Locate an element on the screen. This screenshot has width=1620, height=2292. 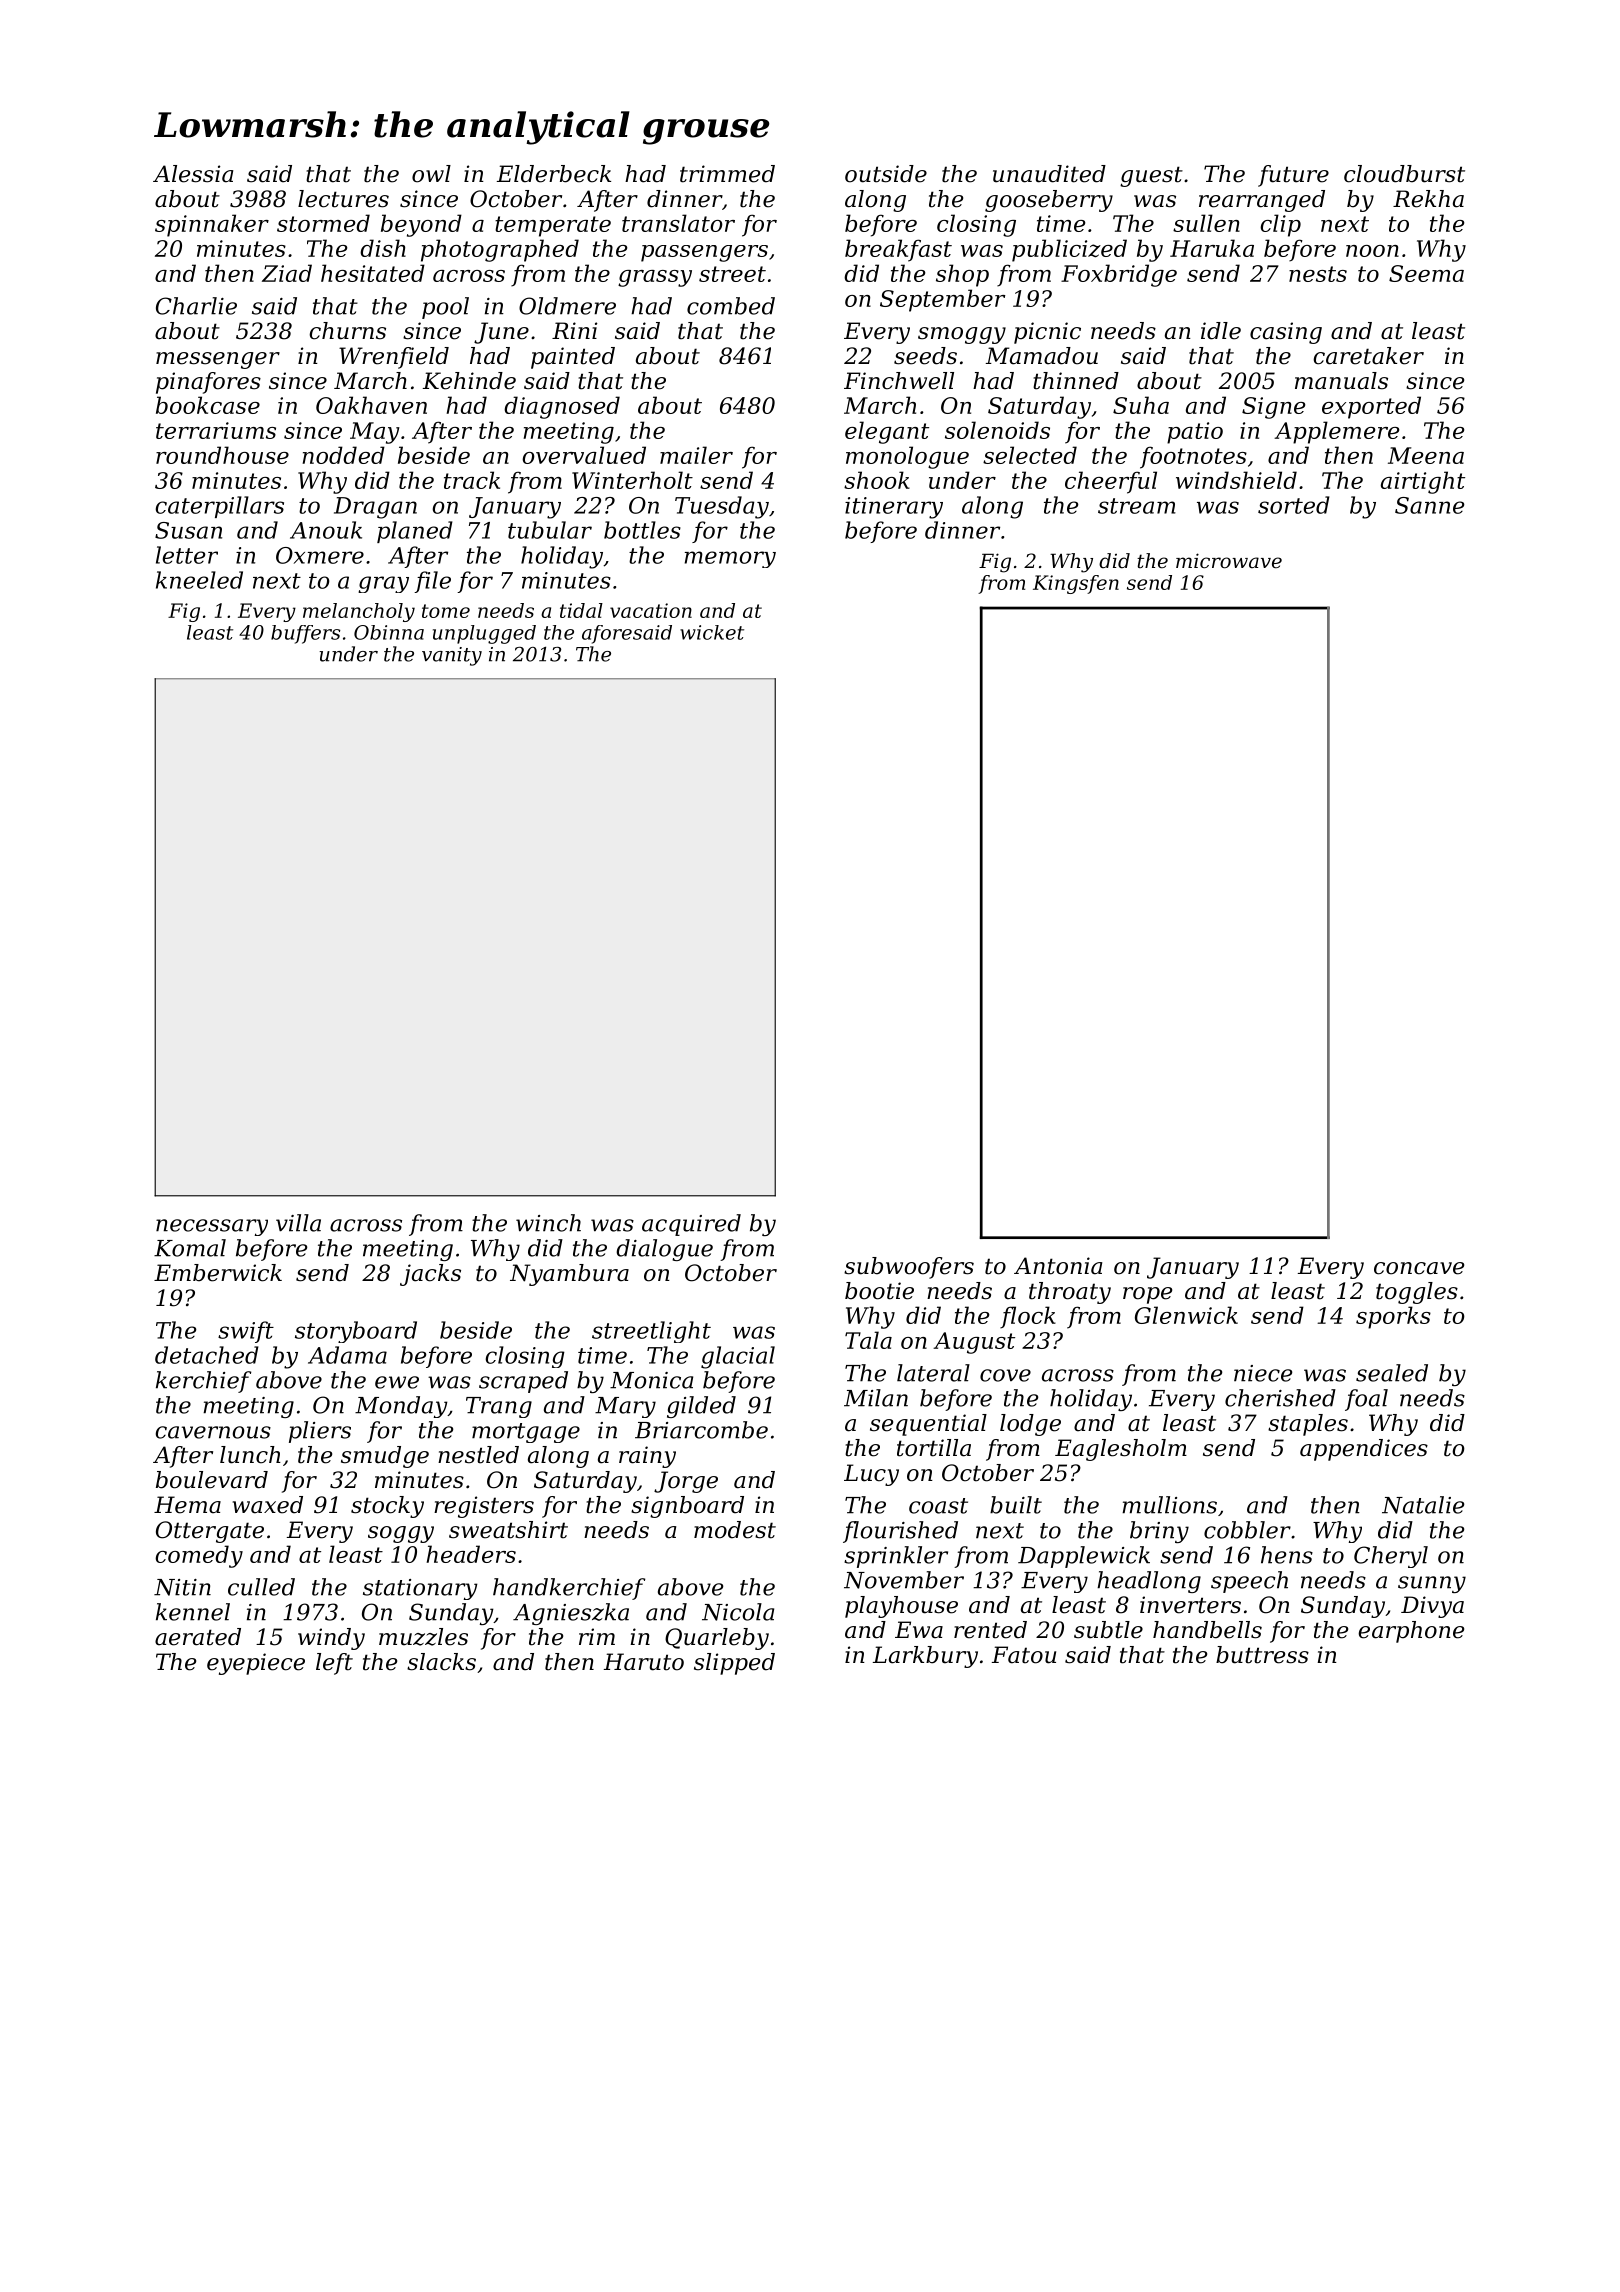
unaudited is located at coordinates (1049, 174).
